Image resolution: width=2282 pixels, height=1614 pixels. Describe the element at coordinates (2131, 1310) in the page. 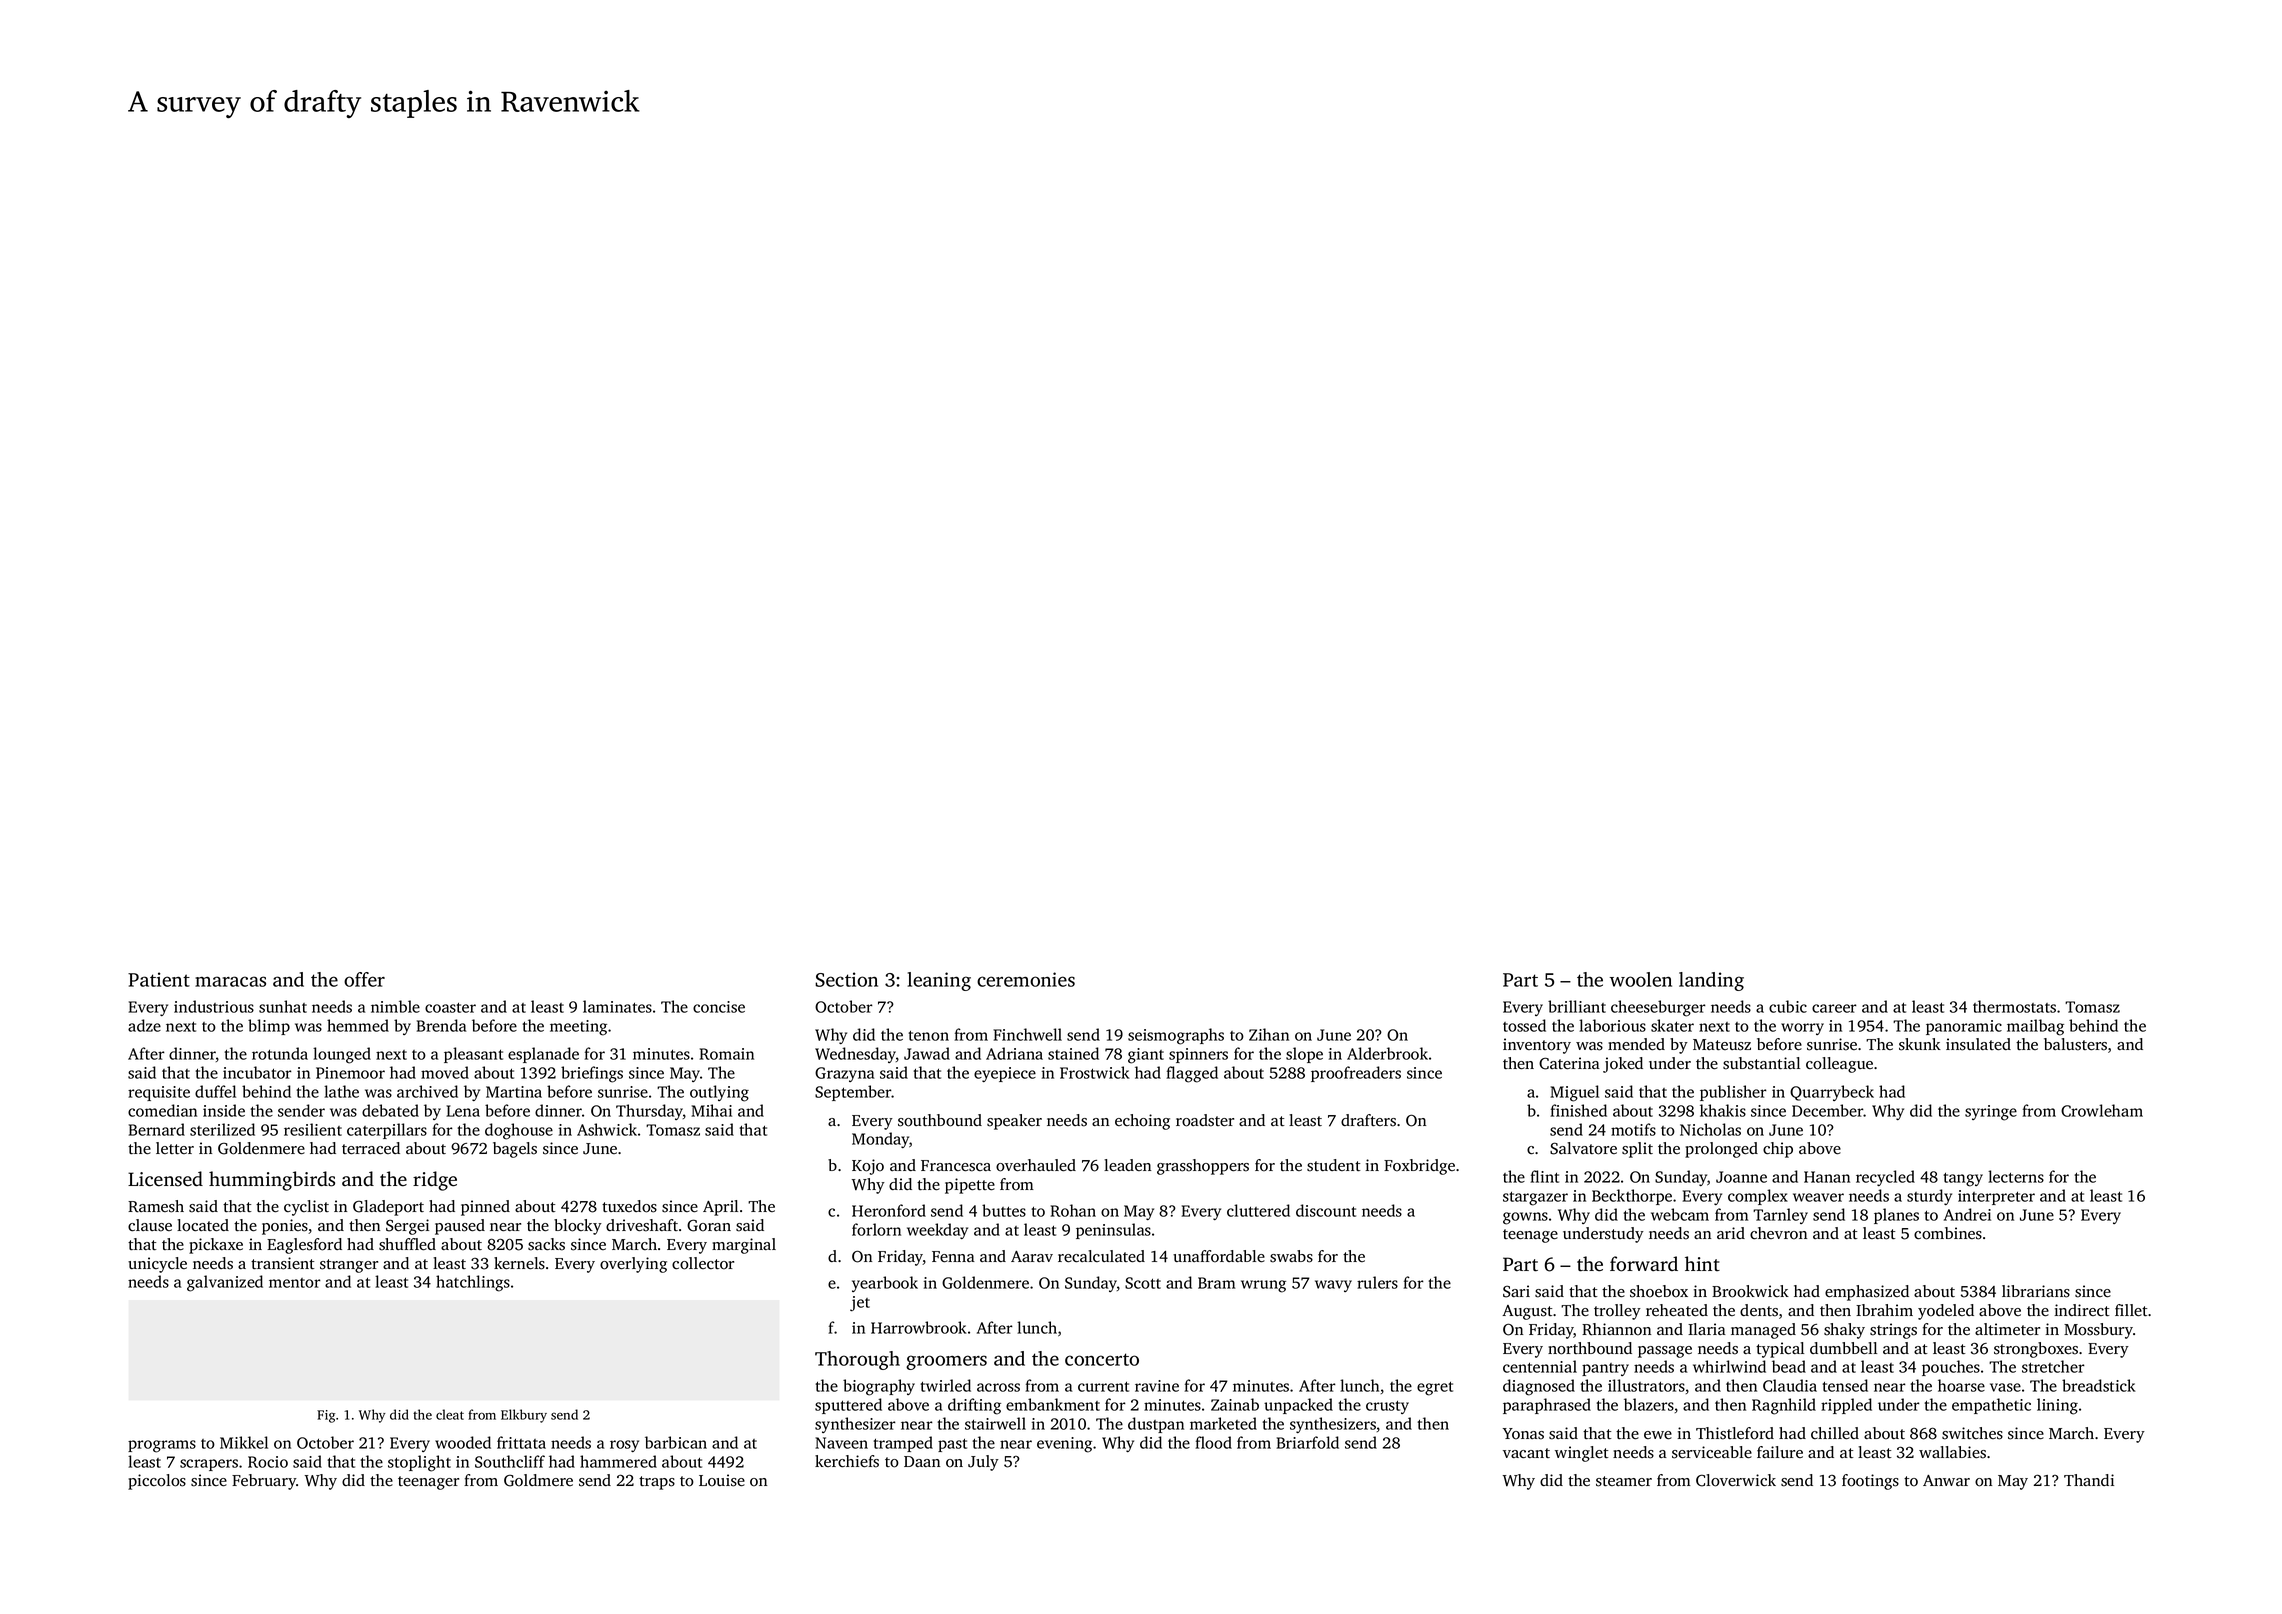

I see `fillet` at that location.
